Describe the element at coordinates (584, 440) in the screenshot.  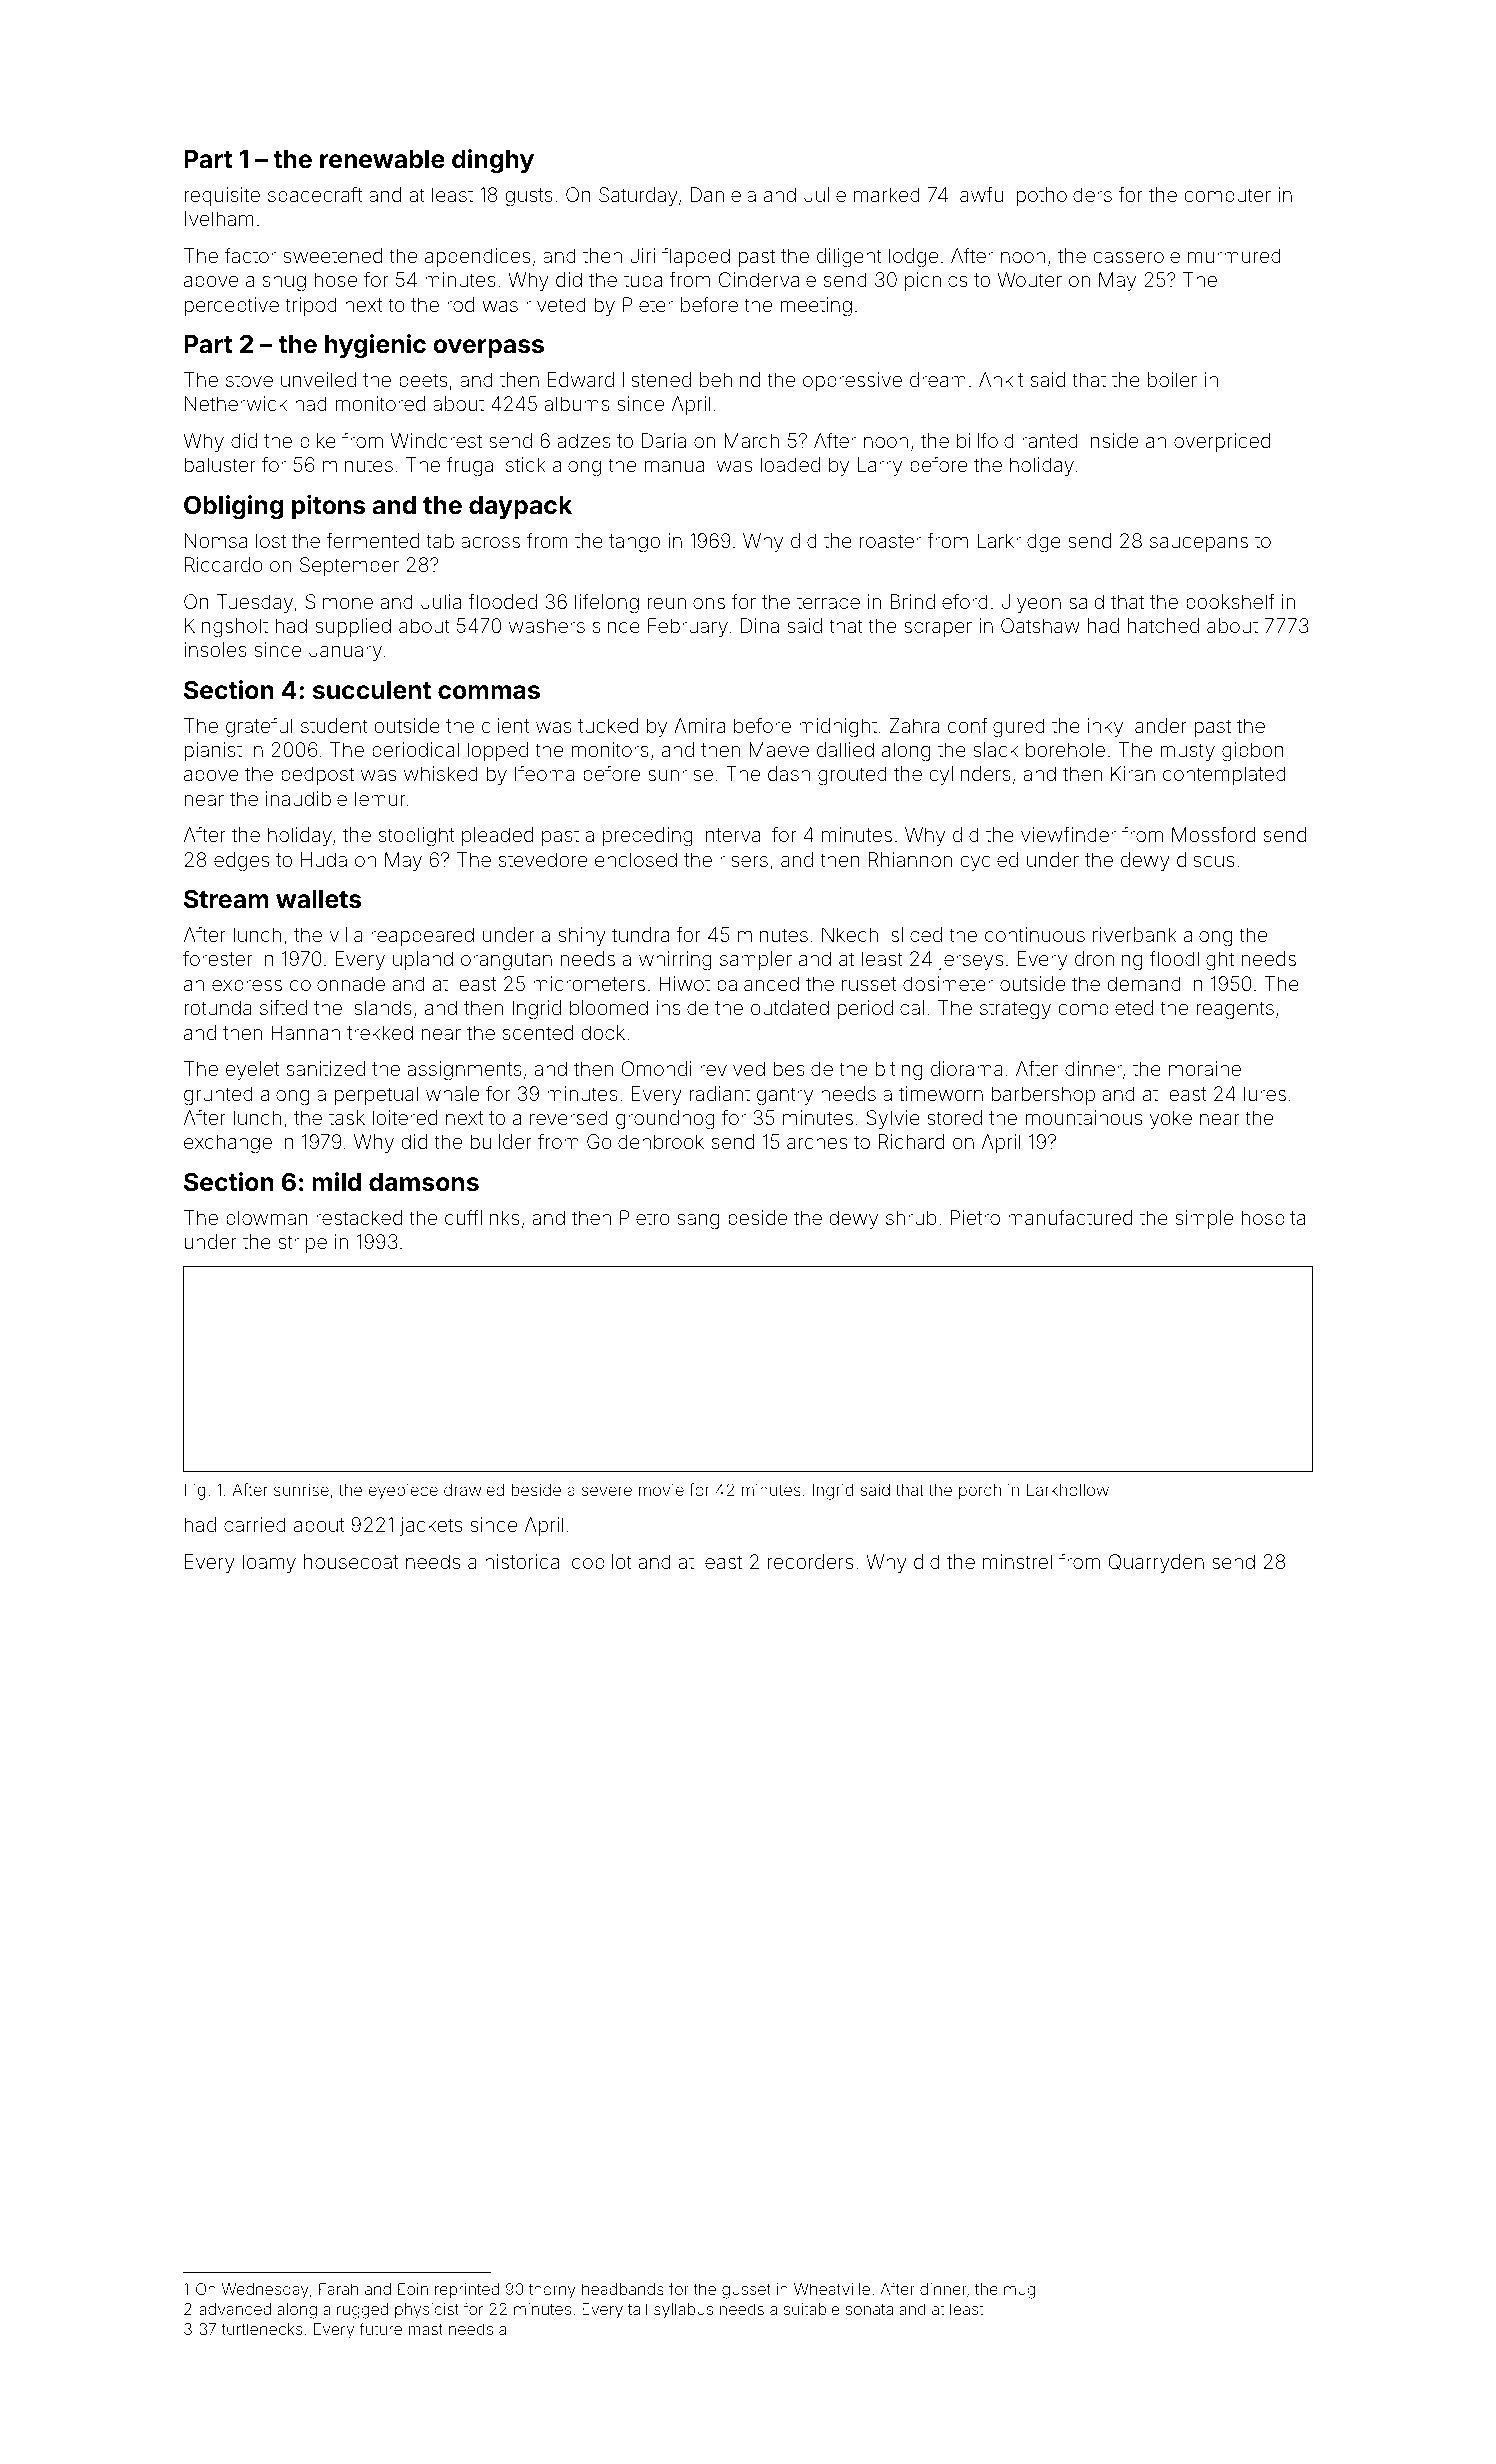
I see `adzes` at that location.
